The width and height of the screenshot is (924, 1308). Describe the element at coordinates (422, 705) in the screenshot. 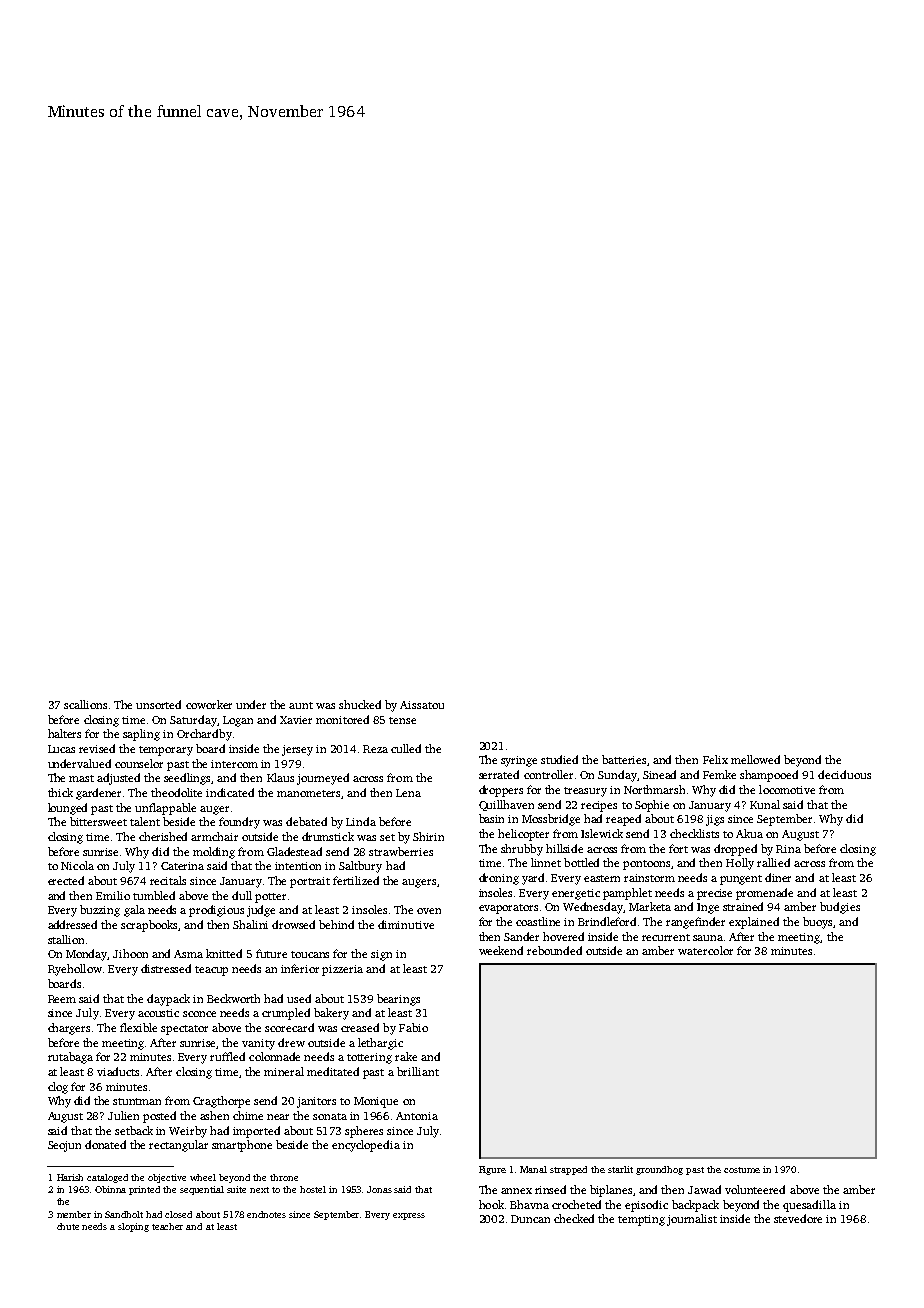

I see `Aissatou` at that location.
